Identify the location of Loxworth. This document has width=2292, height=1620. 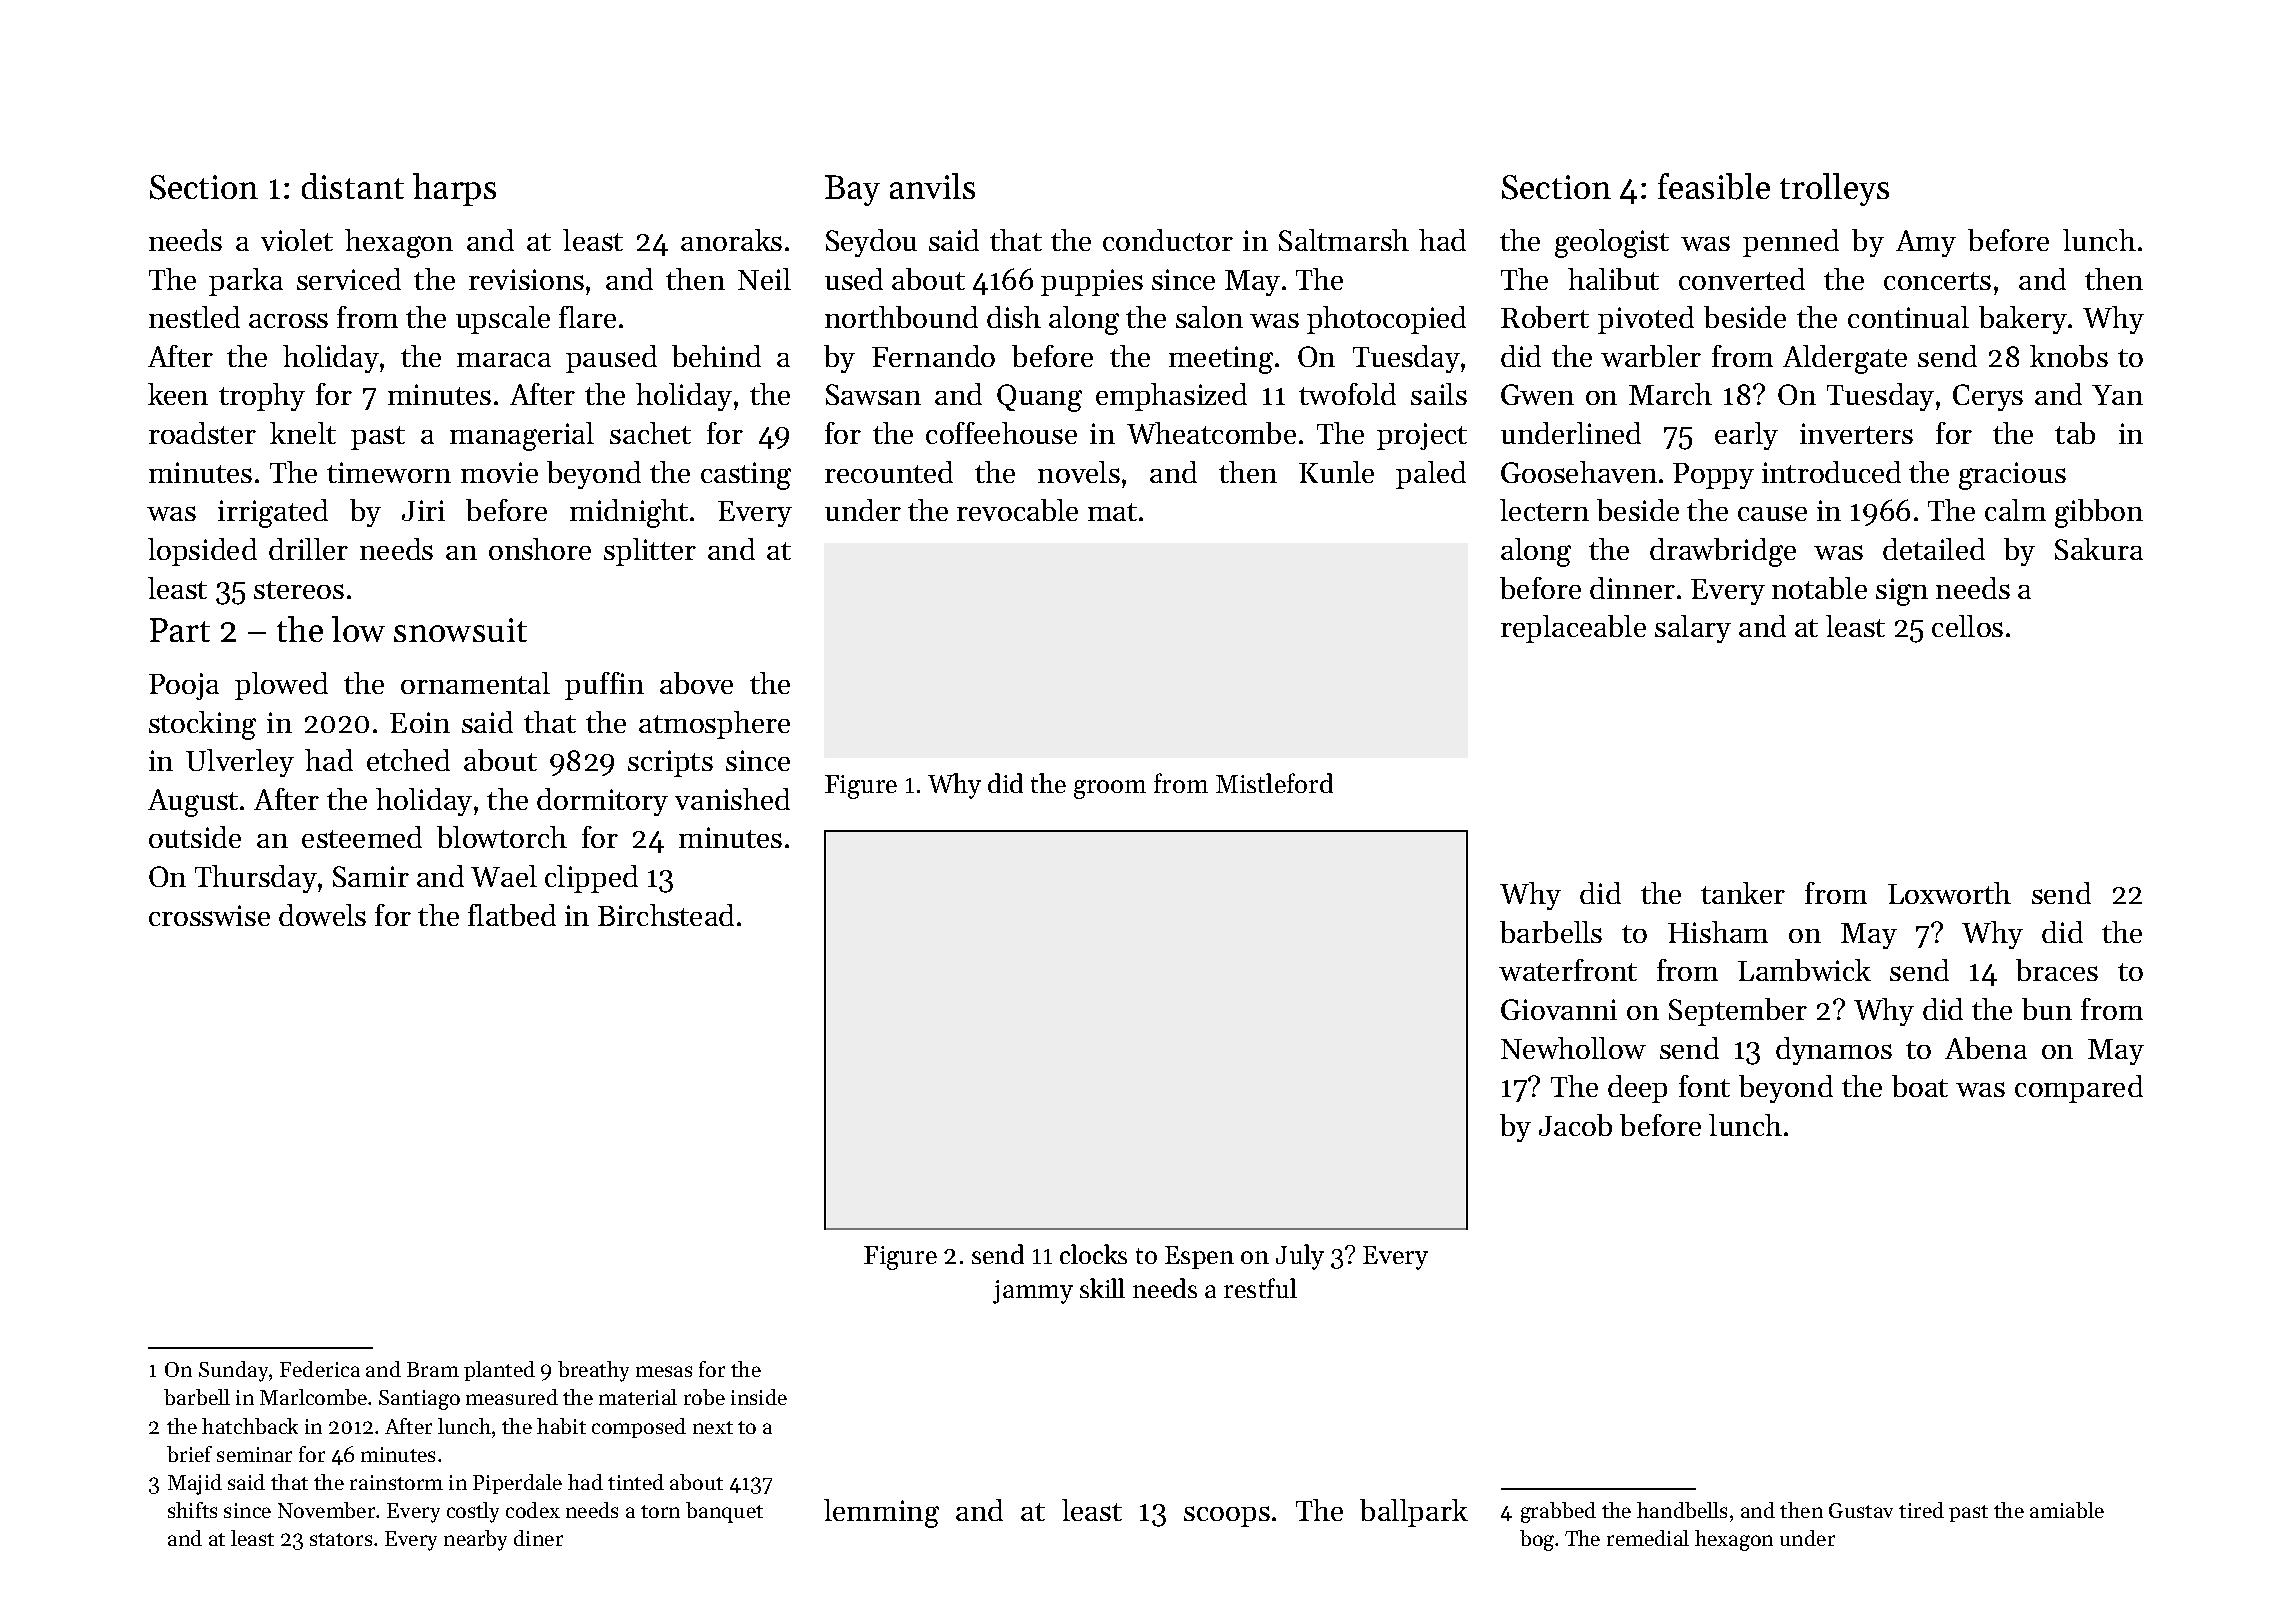
(1949, 893).
